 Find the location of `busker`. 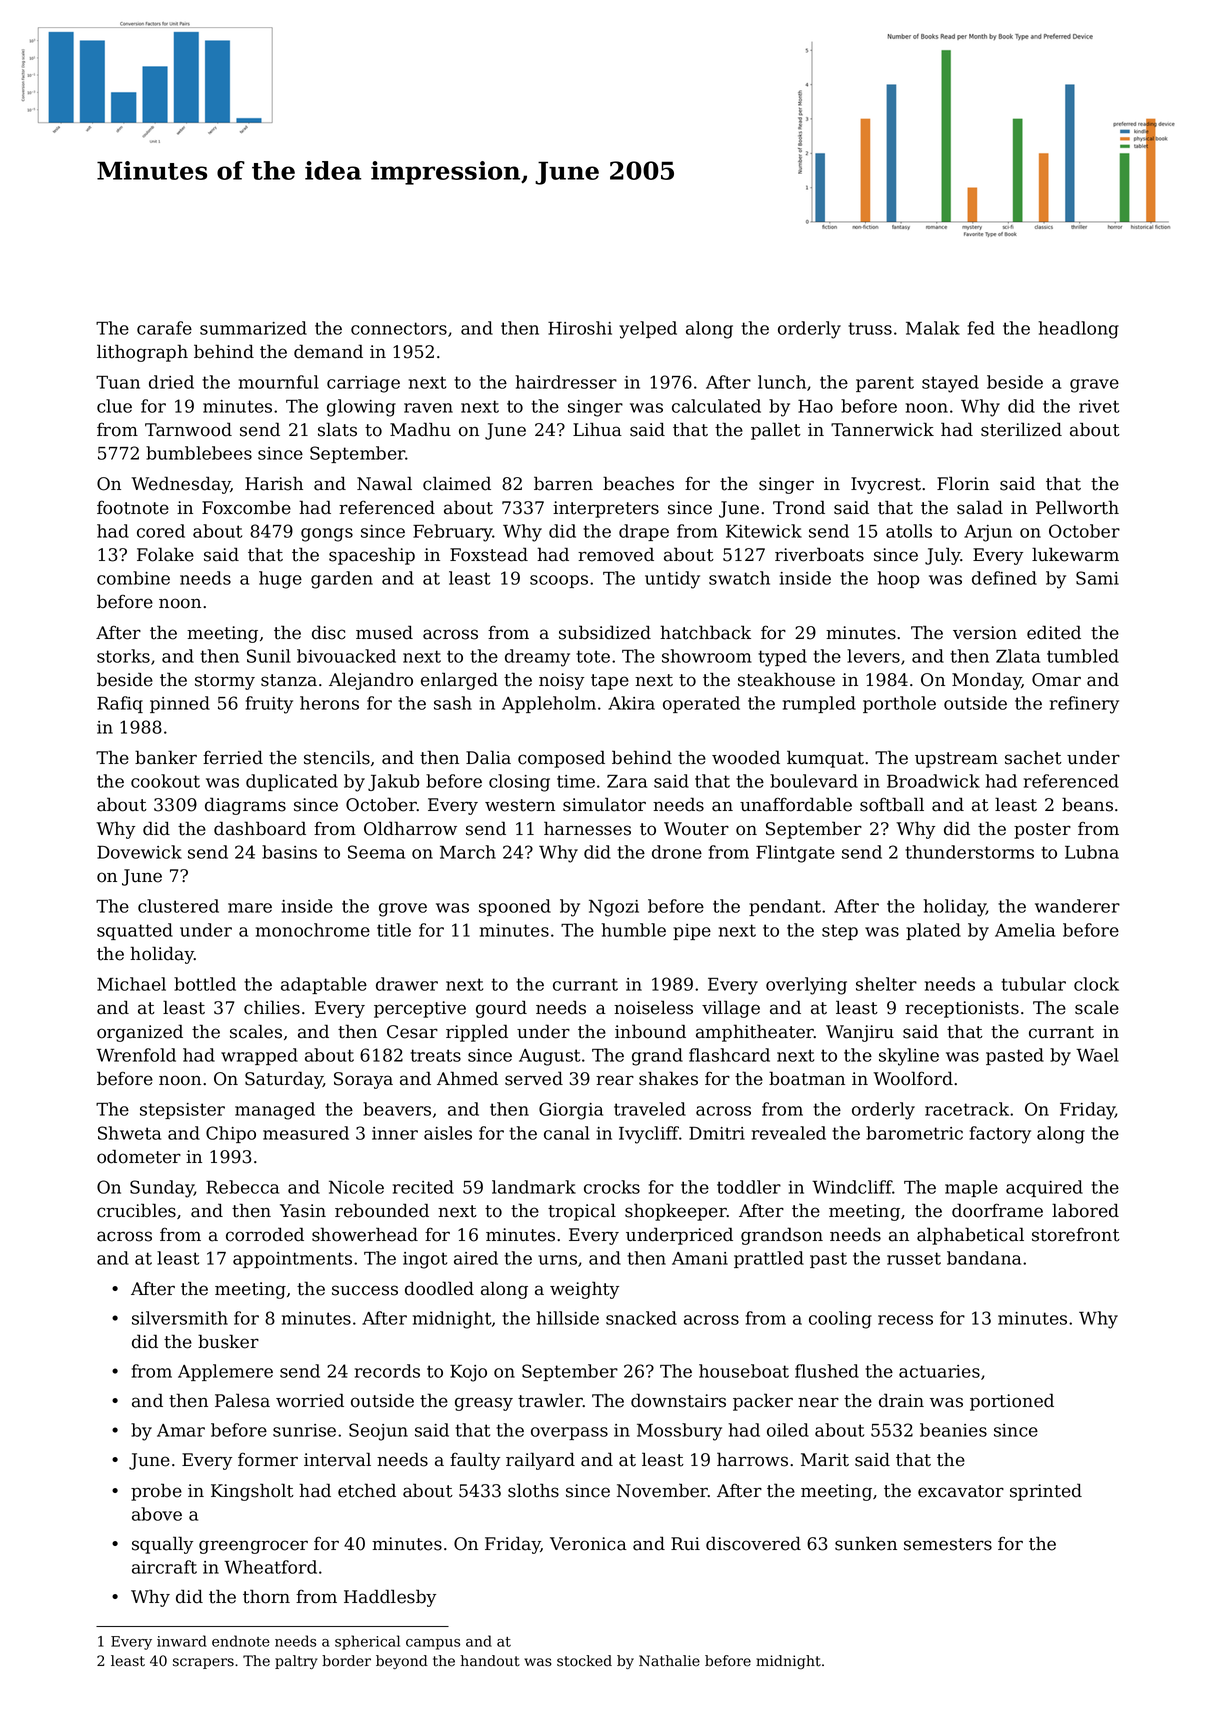

busker is located at coordinates (228, 1341).
